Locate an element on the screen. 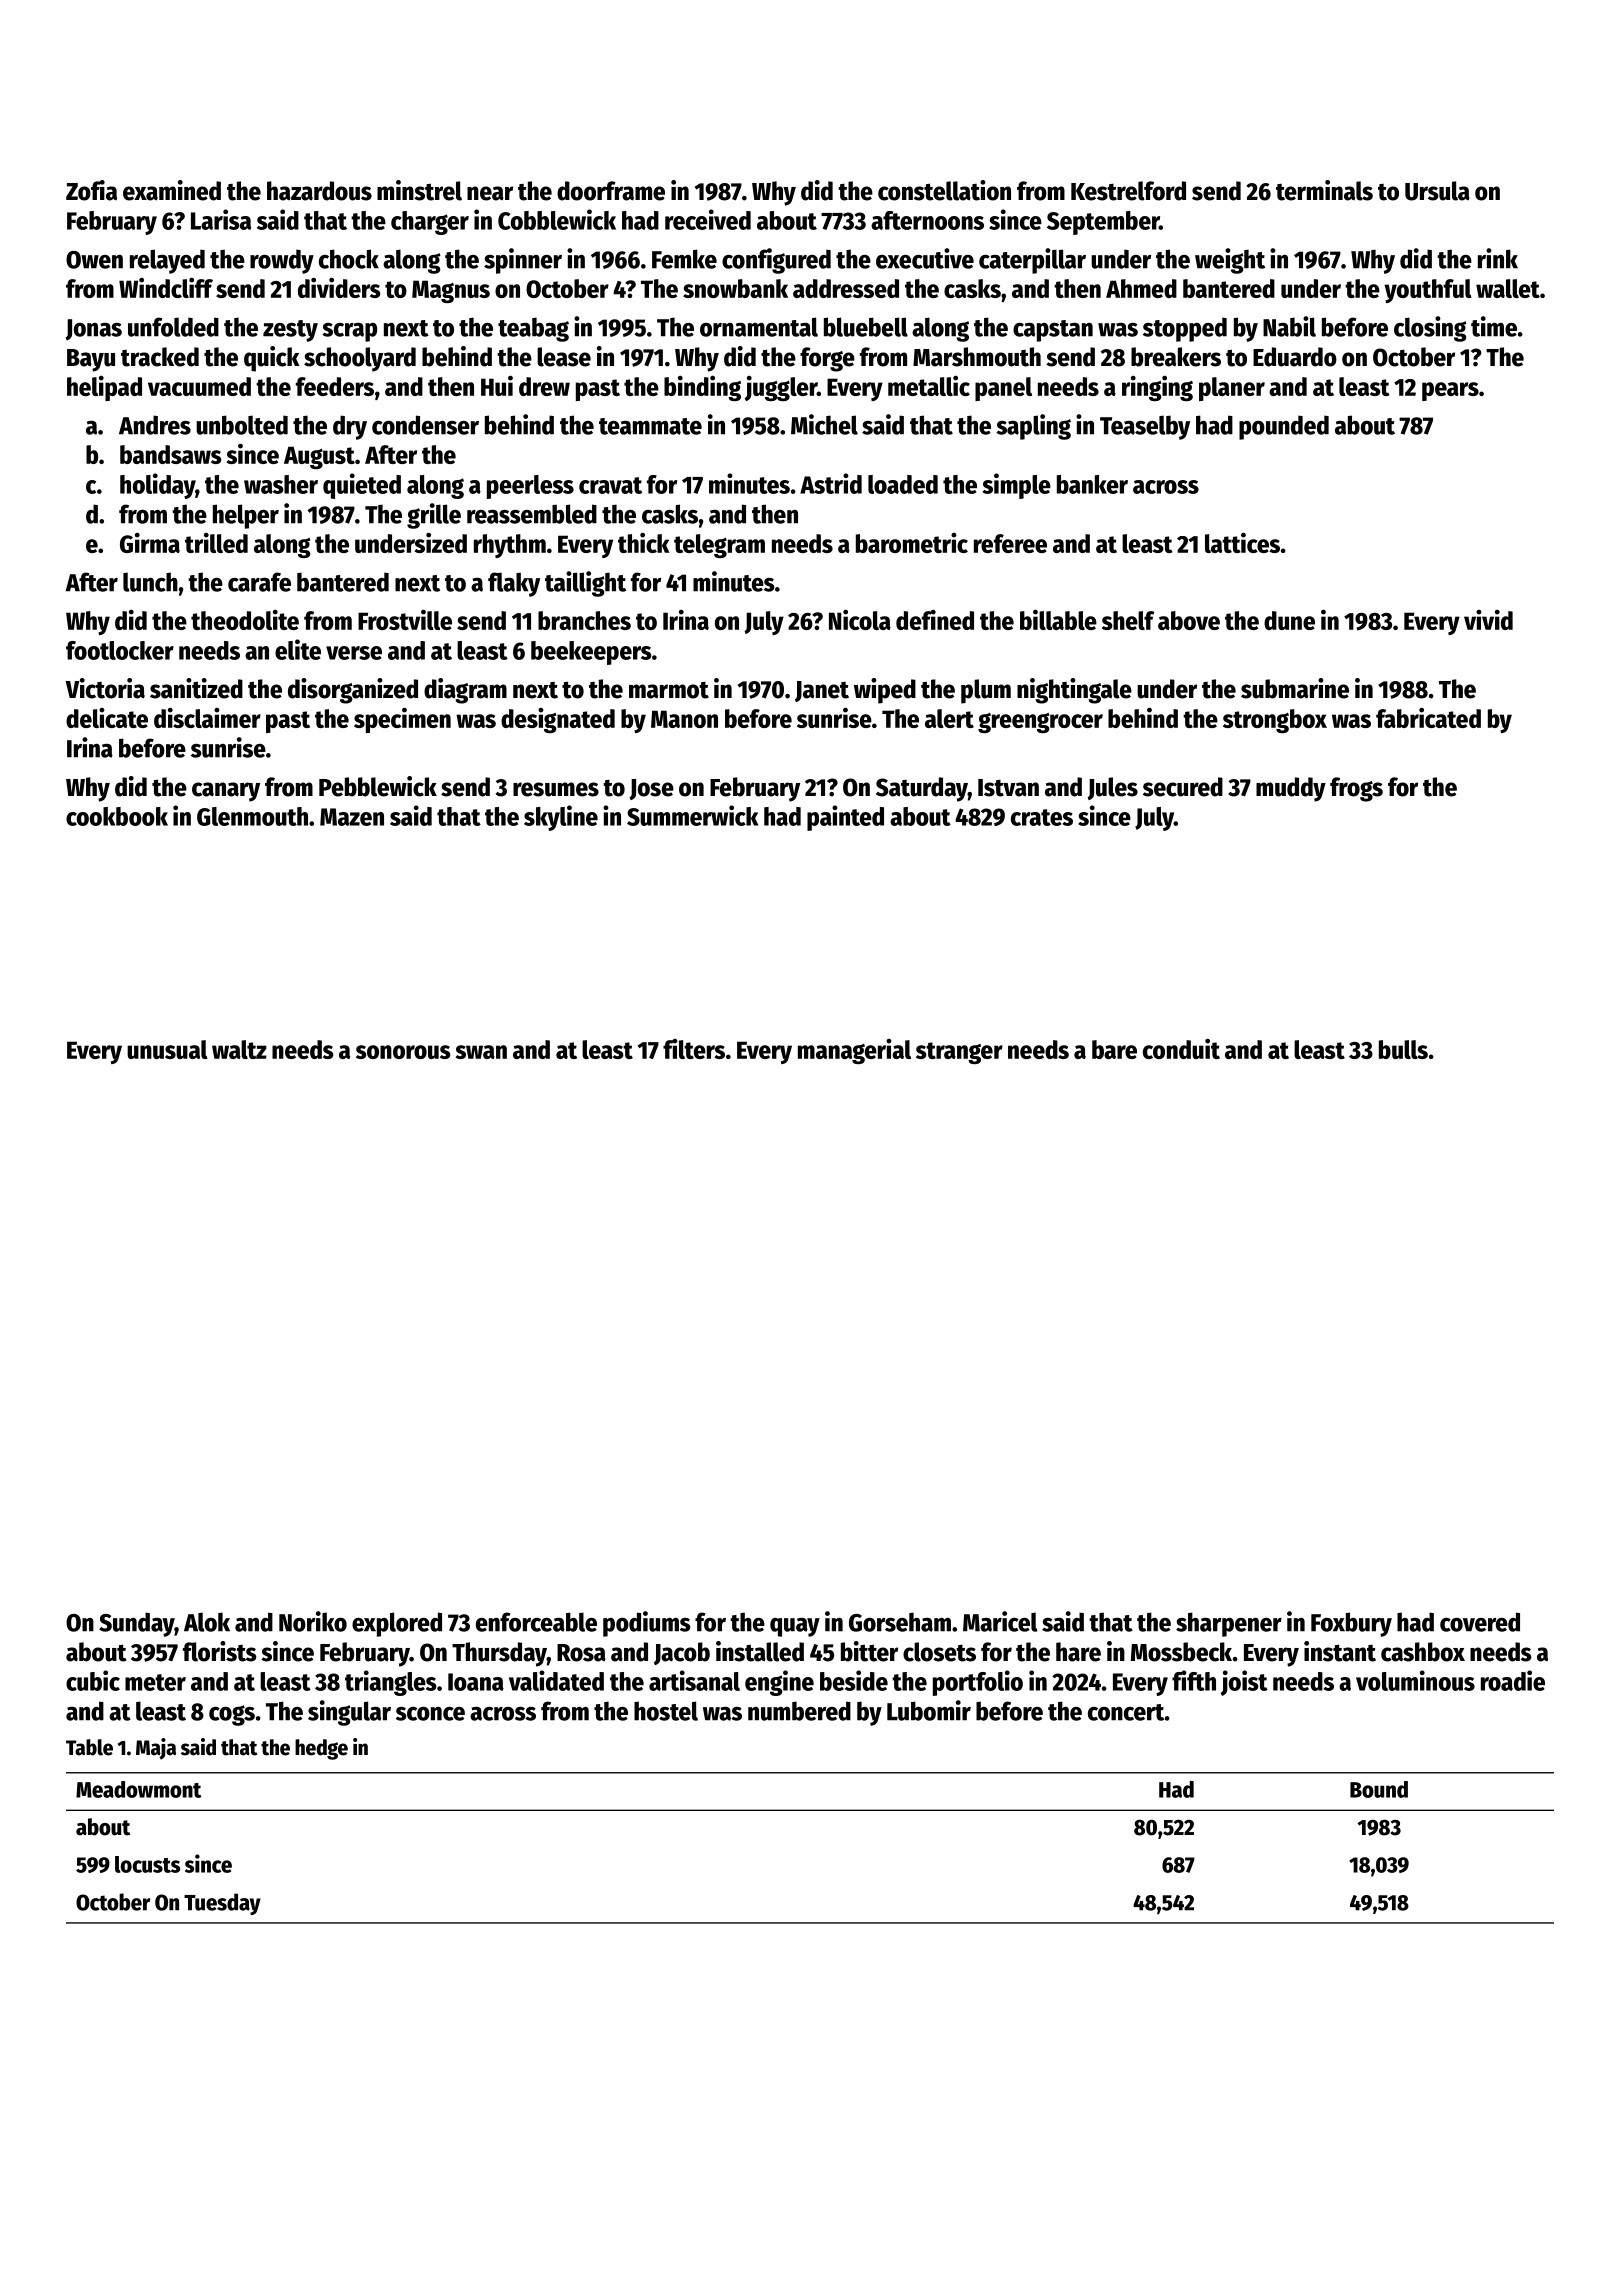  metallic is located at coordinates (929, 386).
